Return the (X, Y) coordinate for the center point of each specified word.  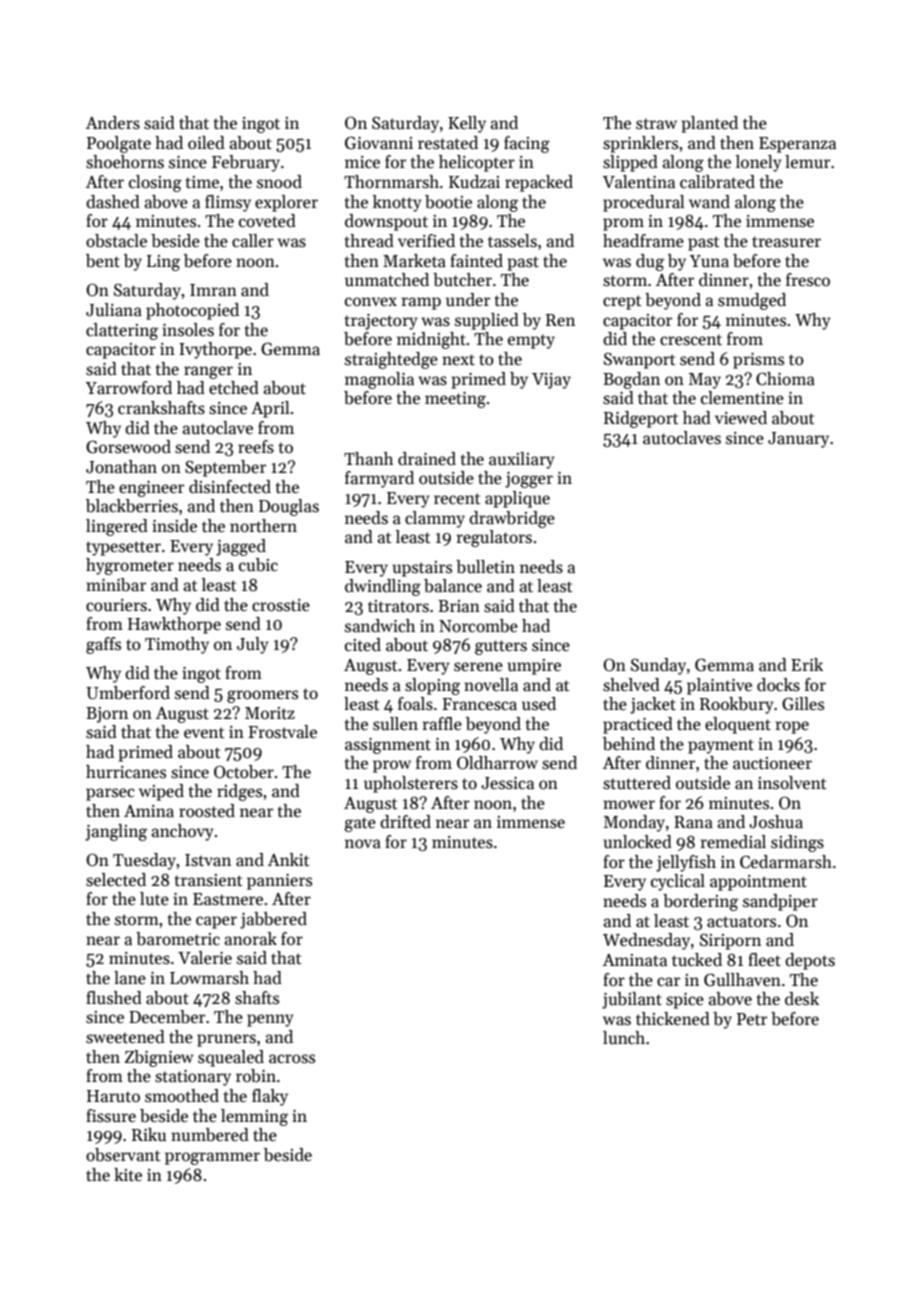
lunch (624, 1037)
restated (448, 143)
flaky (270, 1097)
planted (709, 124)
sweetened (125, 1037)
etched (234, 388)
